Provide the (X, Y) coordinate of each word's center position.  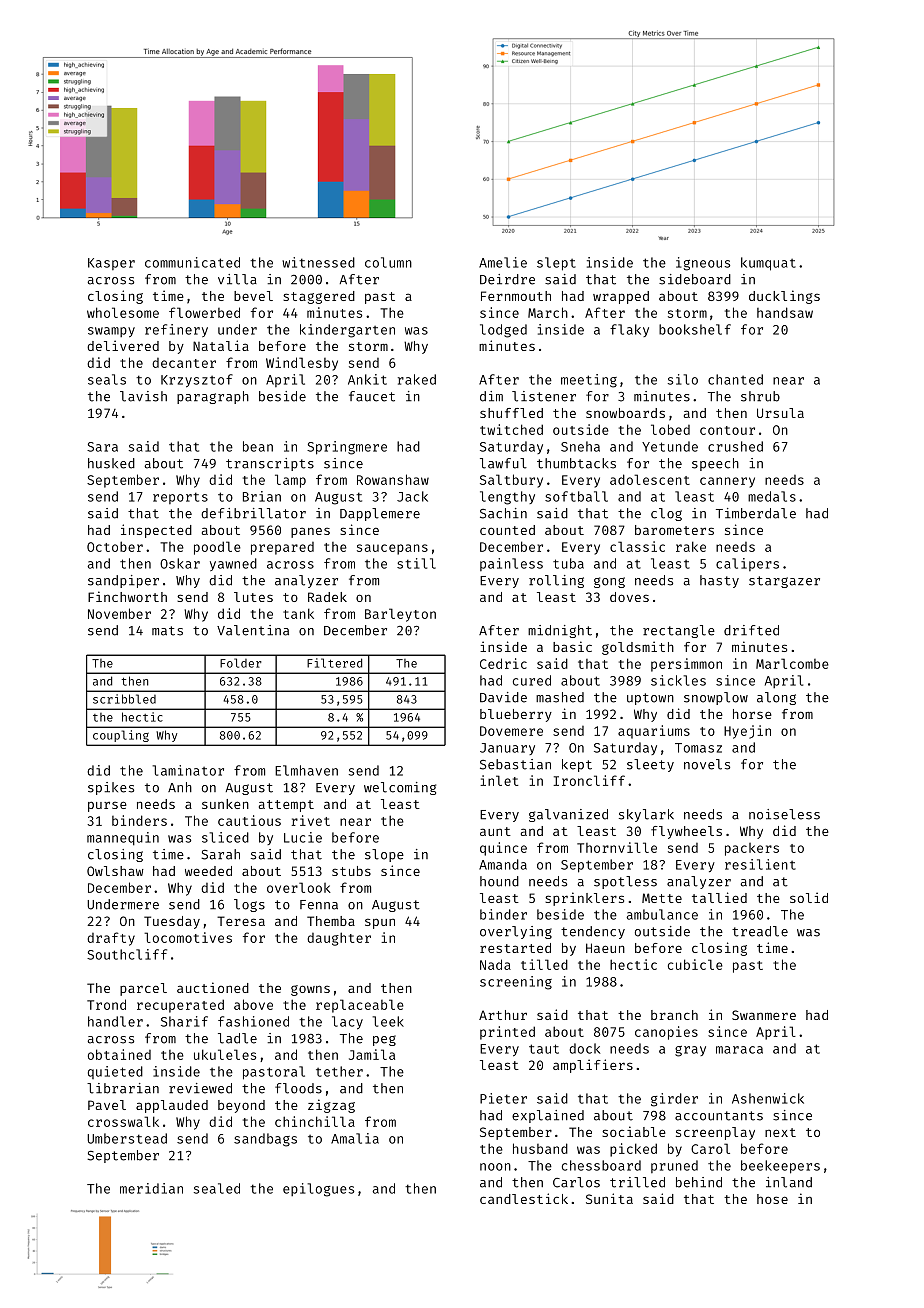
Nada (495, 964)
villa (237, 279)
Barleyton (400, 615)
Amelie (503, 262)
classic (637, 546)
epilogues (318, 1190)
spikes (111, 788)
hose (772, 1199)
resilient (760, 864)
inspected (156, 531)
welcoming (400, 788)
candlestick (524, 1198)
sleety (650, 765)
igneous (703, 264)
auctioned (213, 987)
